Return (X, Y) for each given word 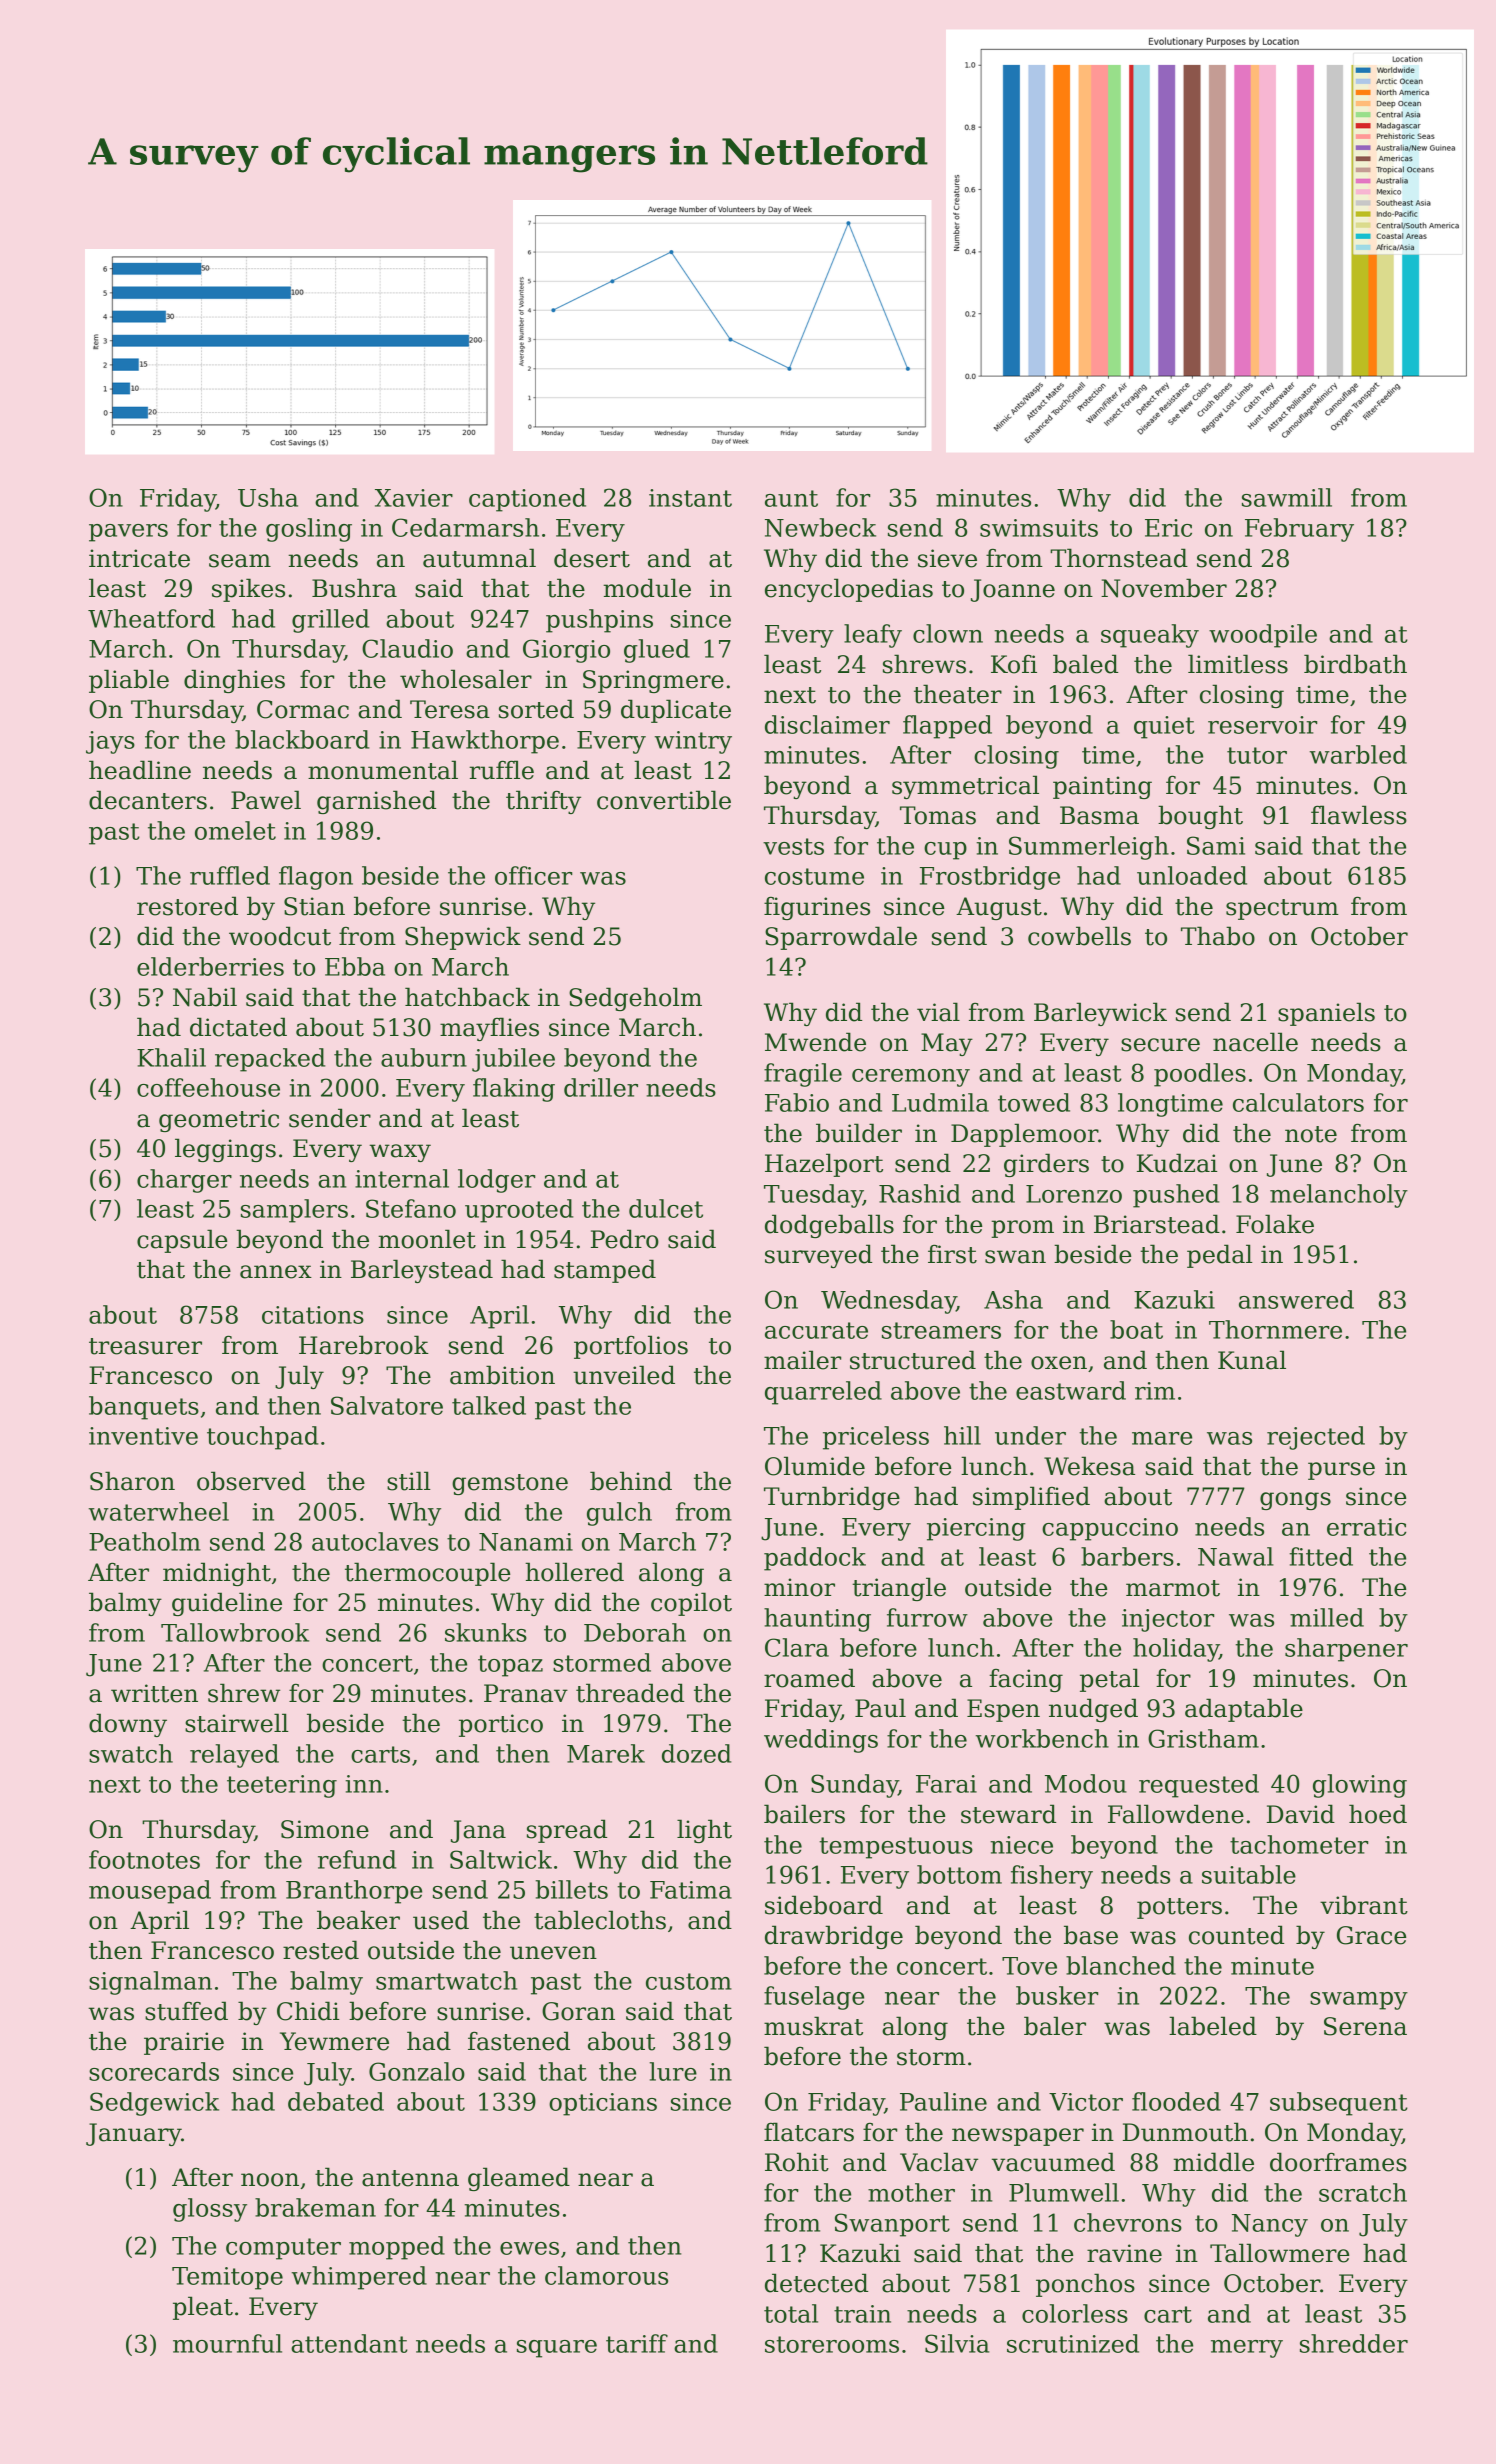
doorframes (1338, 2162)
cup (945, 851)
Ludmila (940, 1102)
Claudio (407, 648)
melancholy (1339, 1196)
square (557, 2349)
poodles (1200, 1075)
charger (184, 1181)
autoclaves (375, 1541)
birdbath (1355, 664)
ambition (502, 1375)
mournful (227, 2343)
